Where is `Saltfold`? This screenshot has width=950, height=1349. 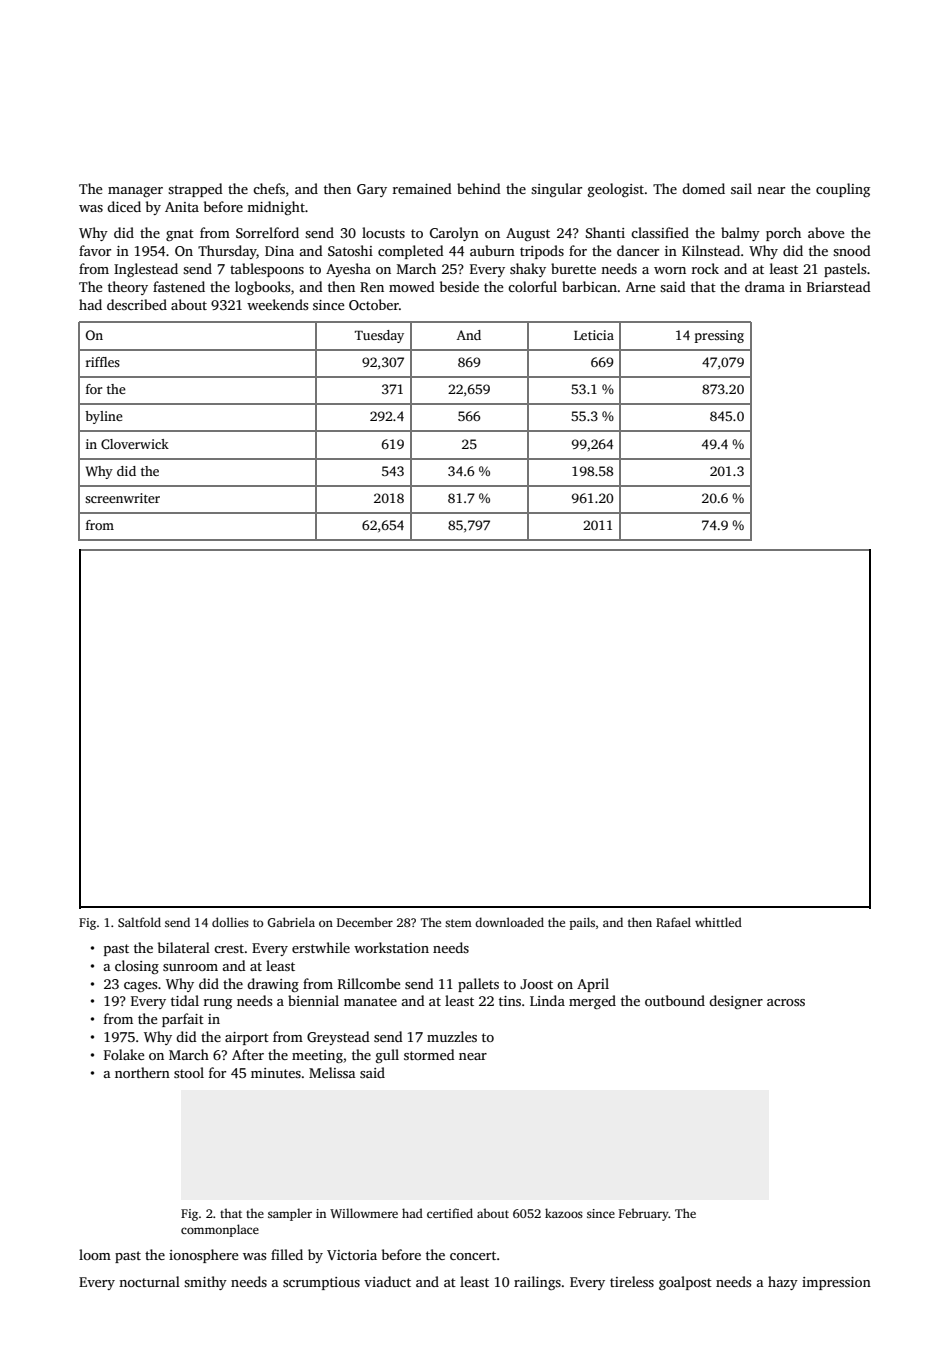 Saltfold is located at coordinates (139, 922).
